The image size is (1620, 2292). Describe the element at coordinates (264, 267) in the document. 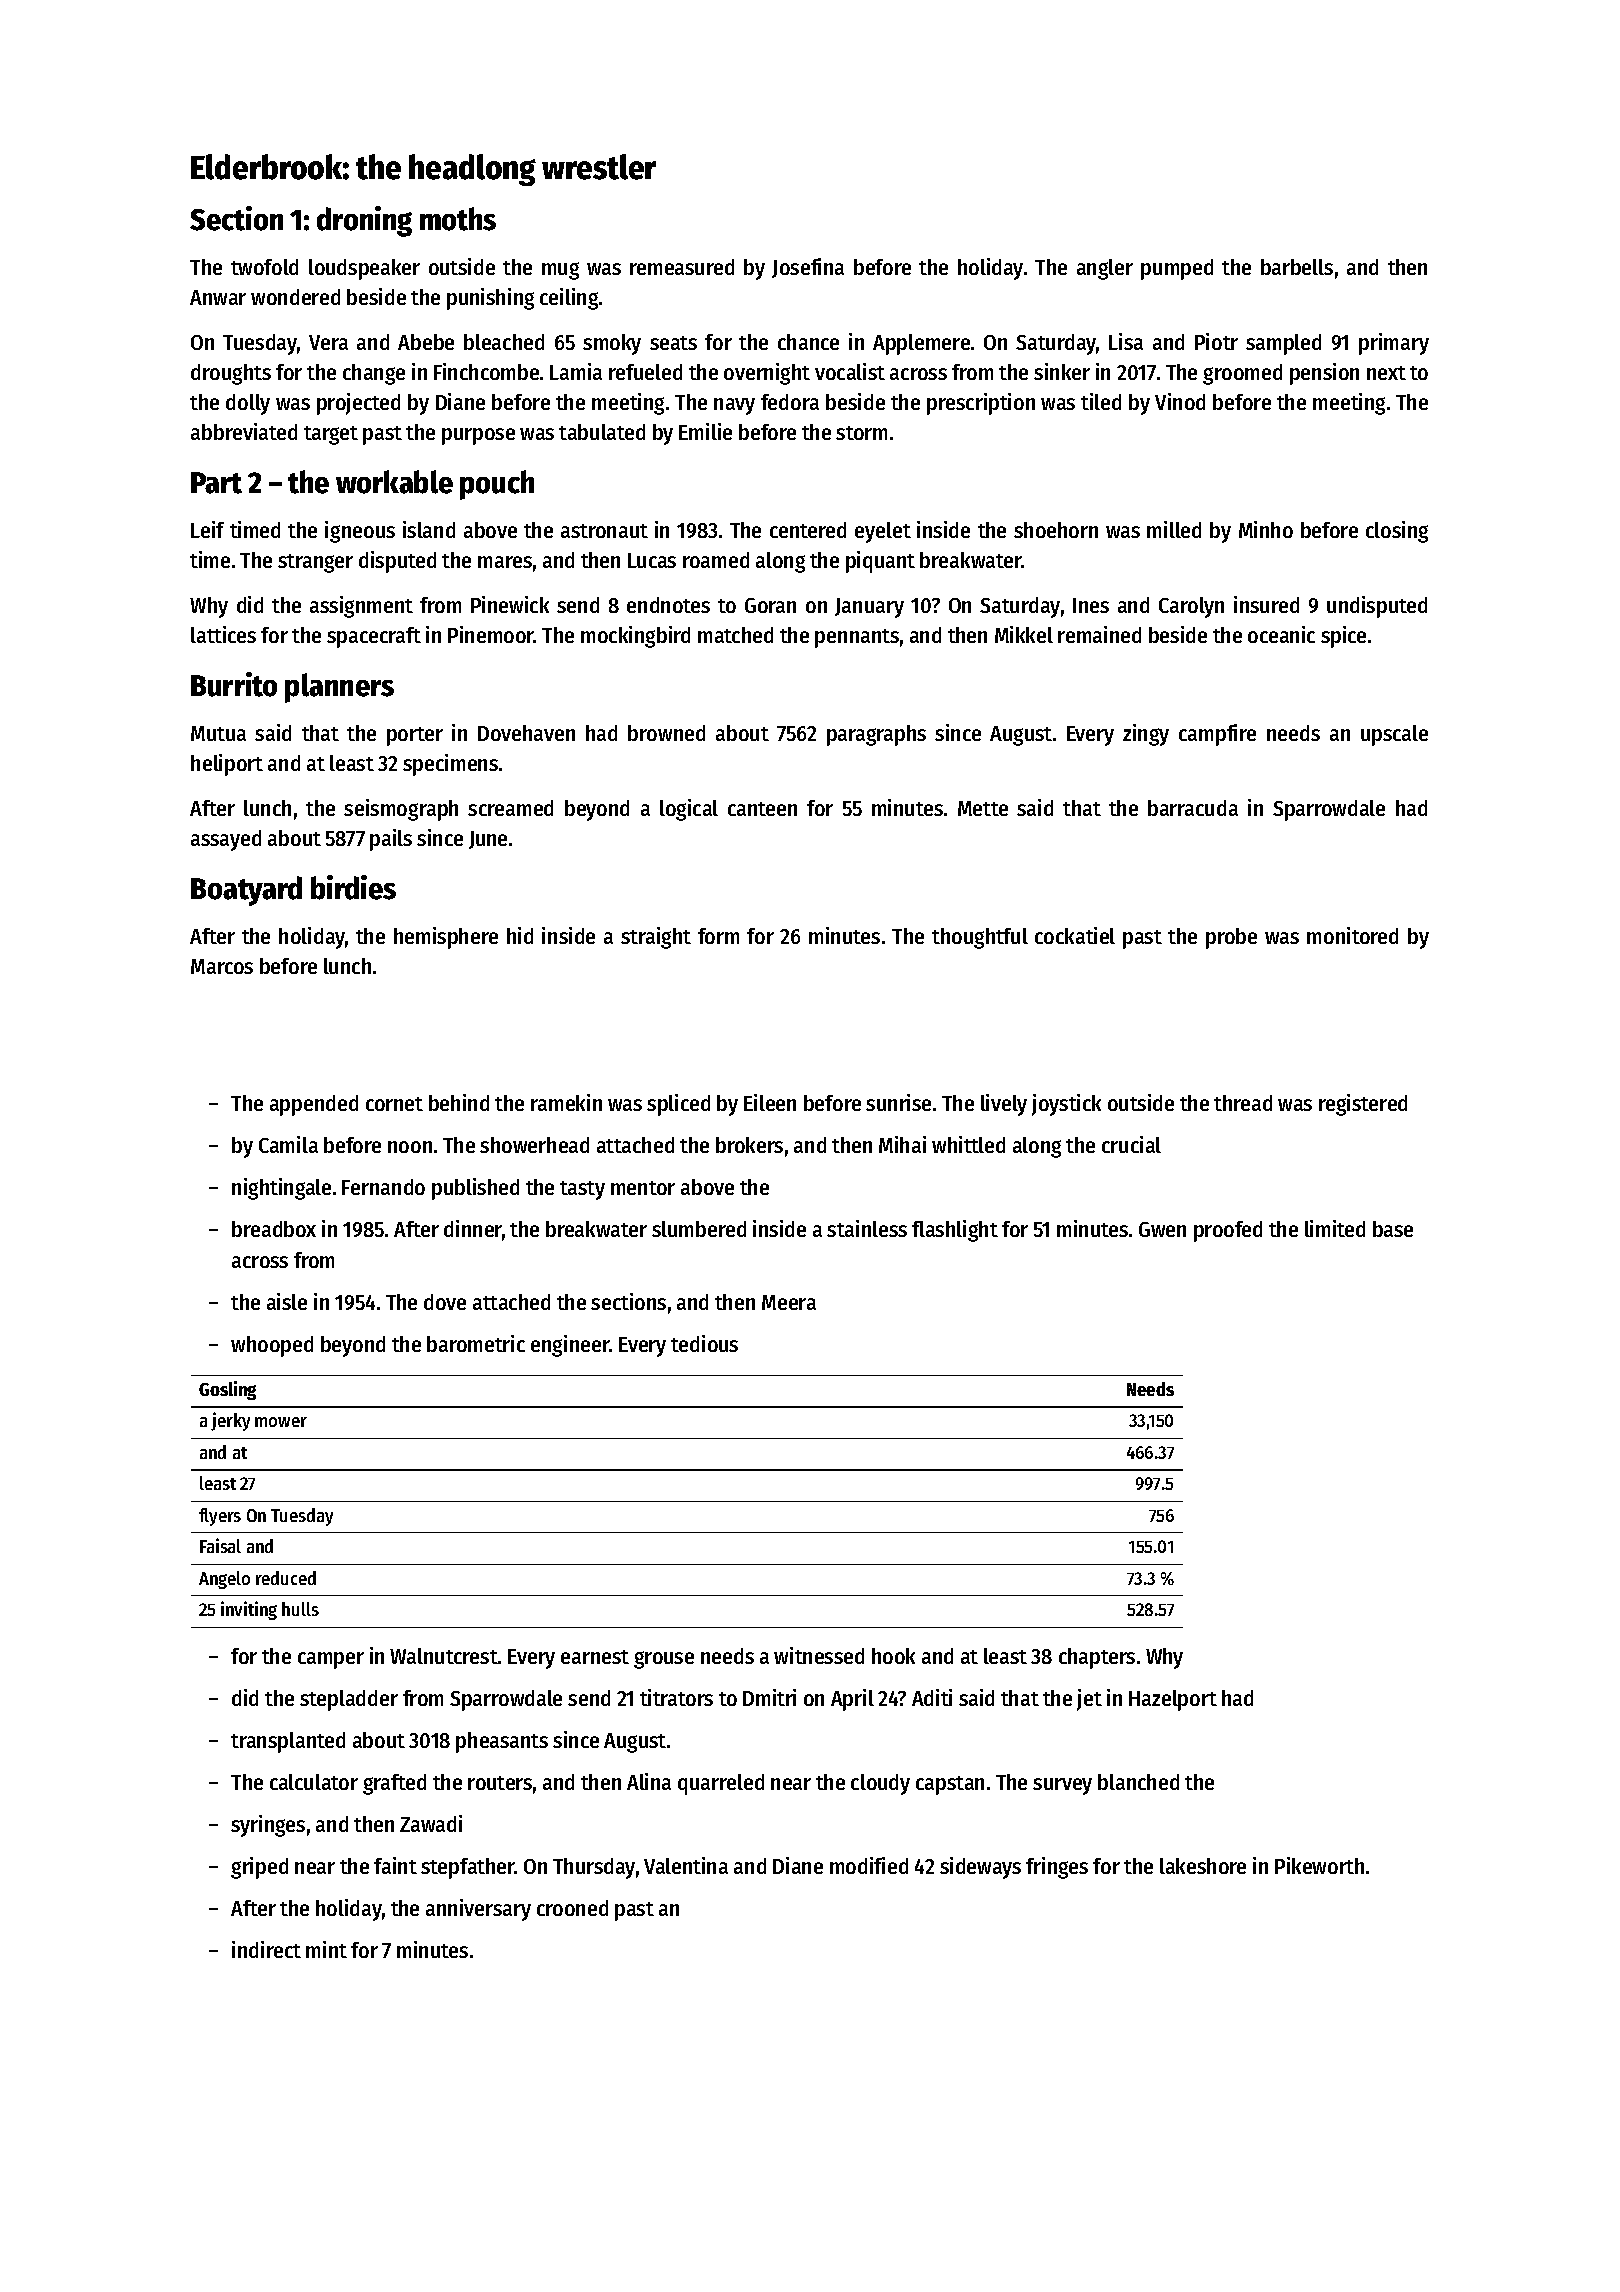

I see `twofold` at that location.
